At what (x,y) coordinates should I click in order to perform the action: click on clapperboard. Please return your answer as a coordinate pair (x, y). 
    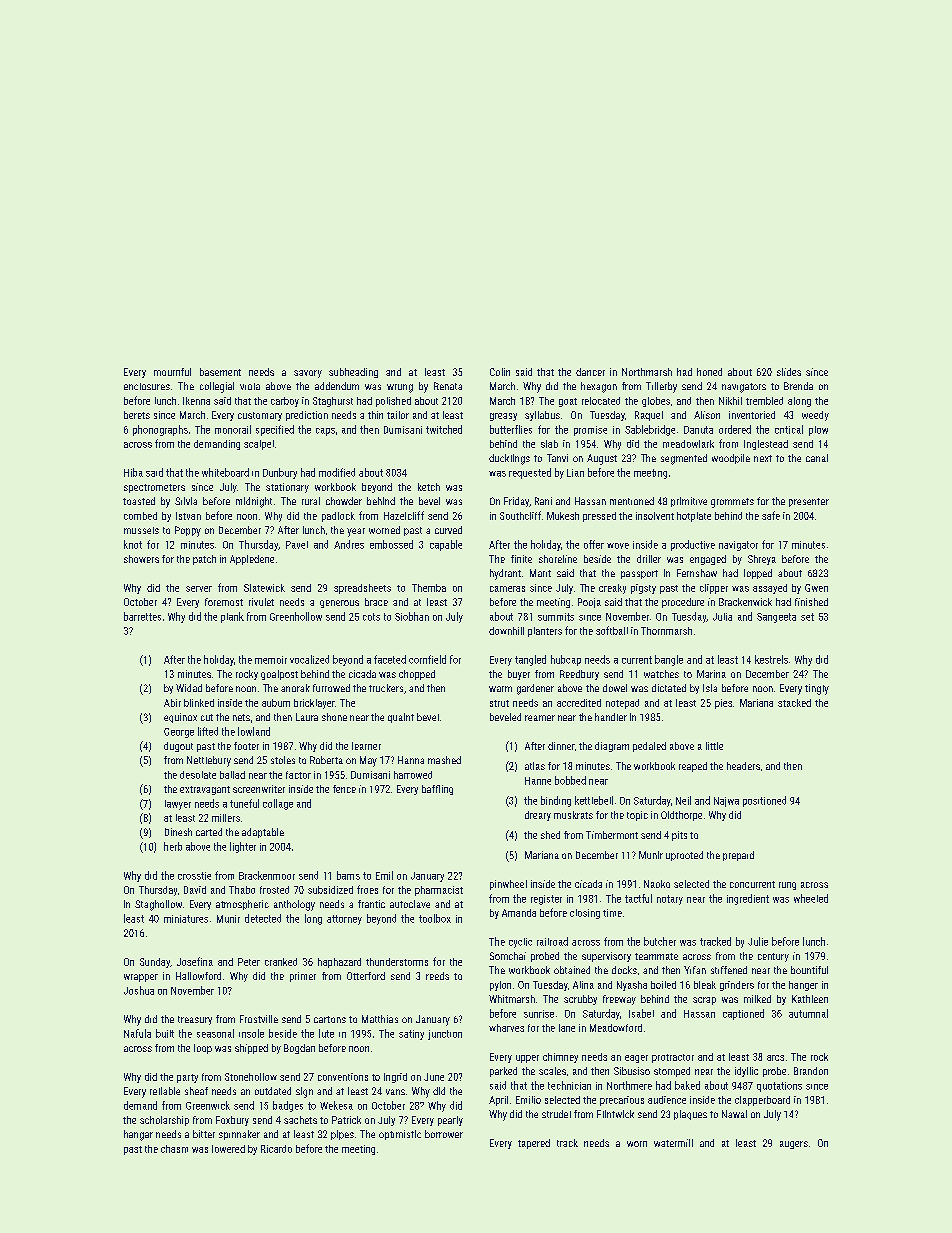
    Looking at the image, I should click on (762, 1101).
